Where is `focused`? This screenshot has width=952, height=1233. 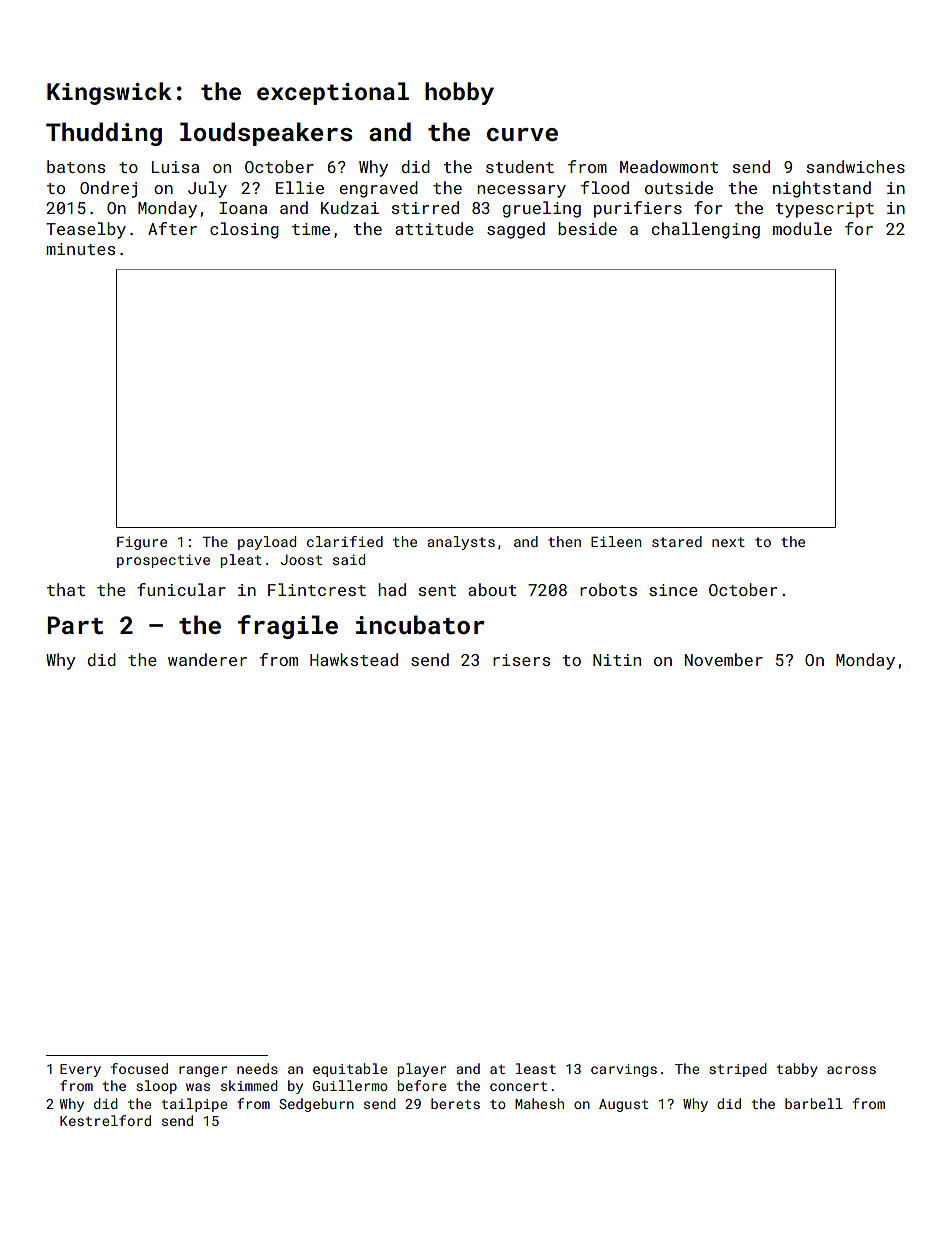 focused is located at coordinates (139, 1068).
